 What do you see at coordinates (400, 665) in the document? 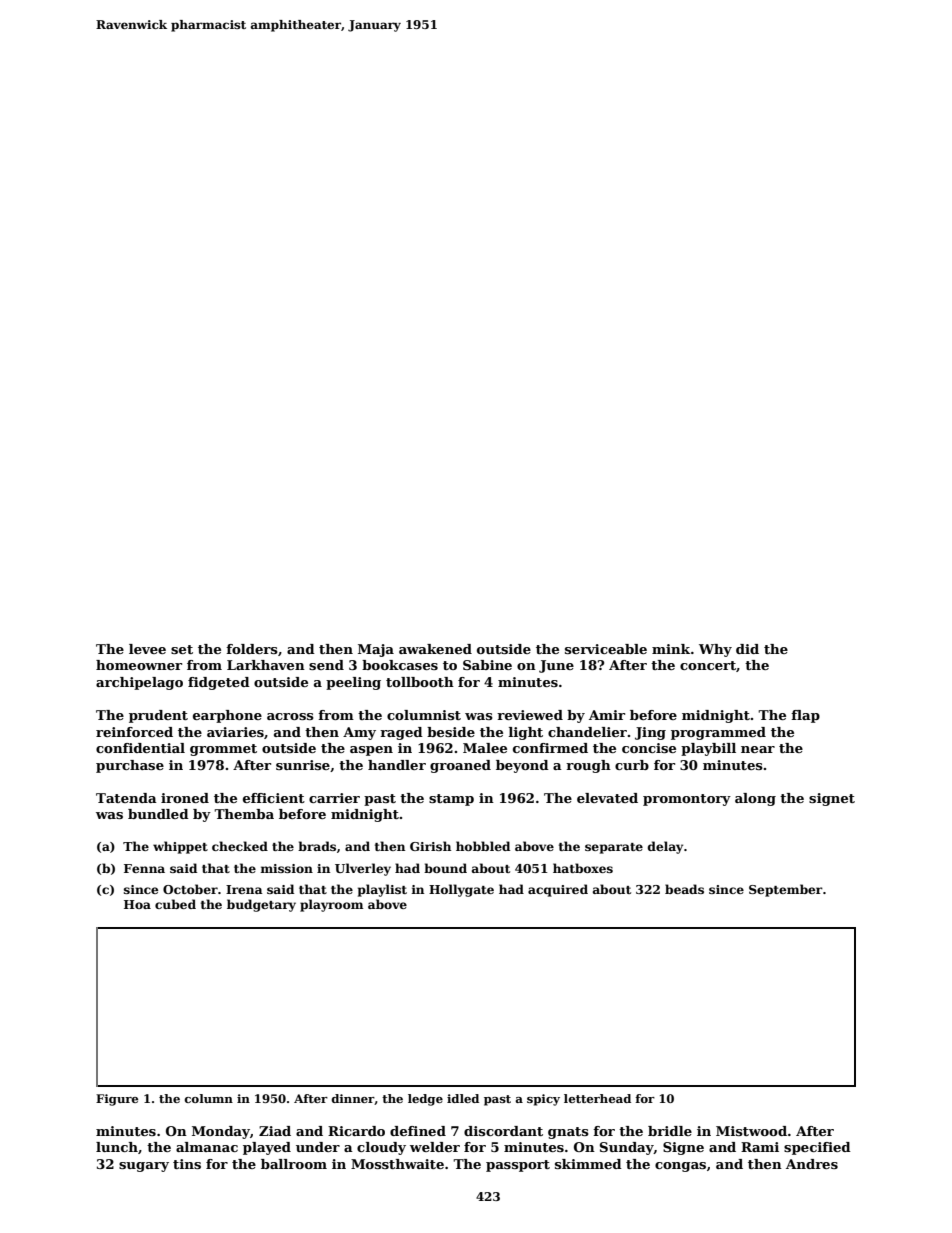
I see `bookcases` at bounding box center [400, 665].
